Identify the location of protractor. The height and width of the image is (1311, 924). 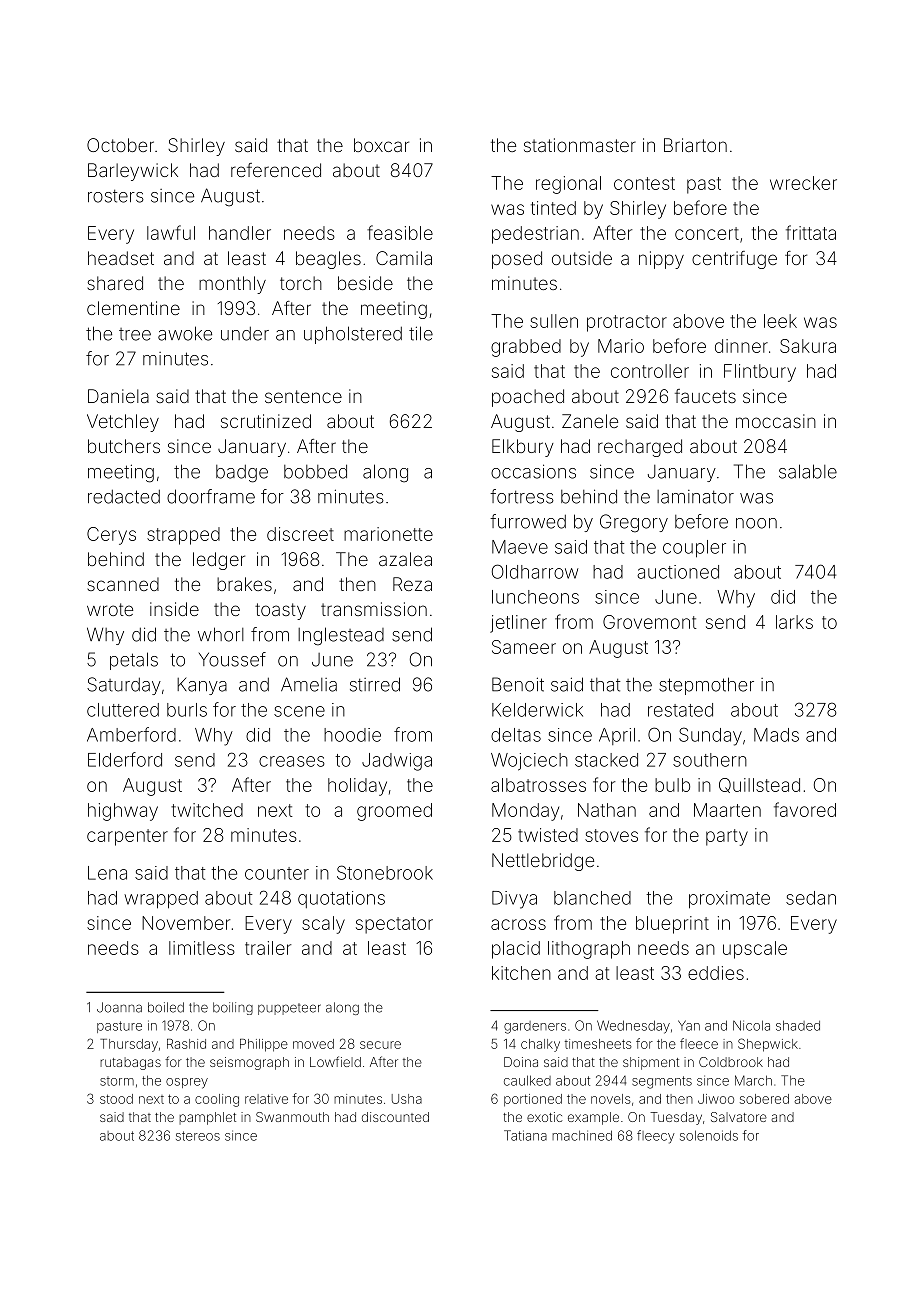
(627, 323).
